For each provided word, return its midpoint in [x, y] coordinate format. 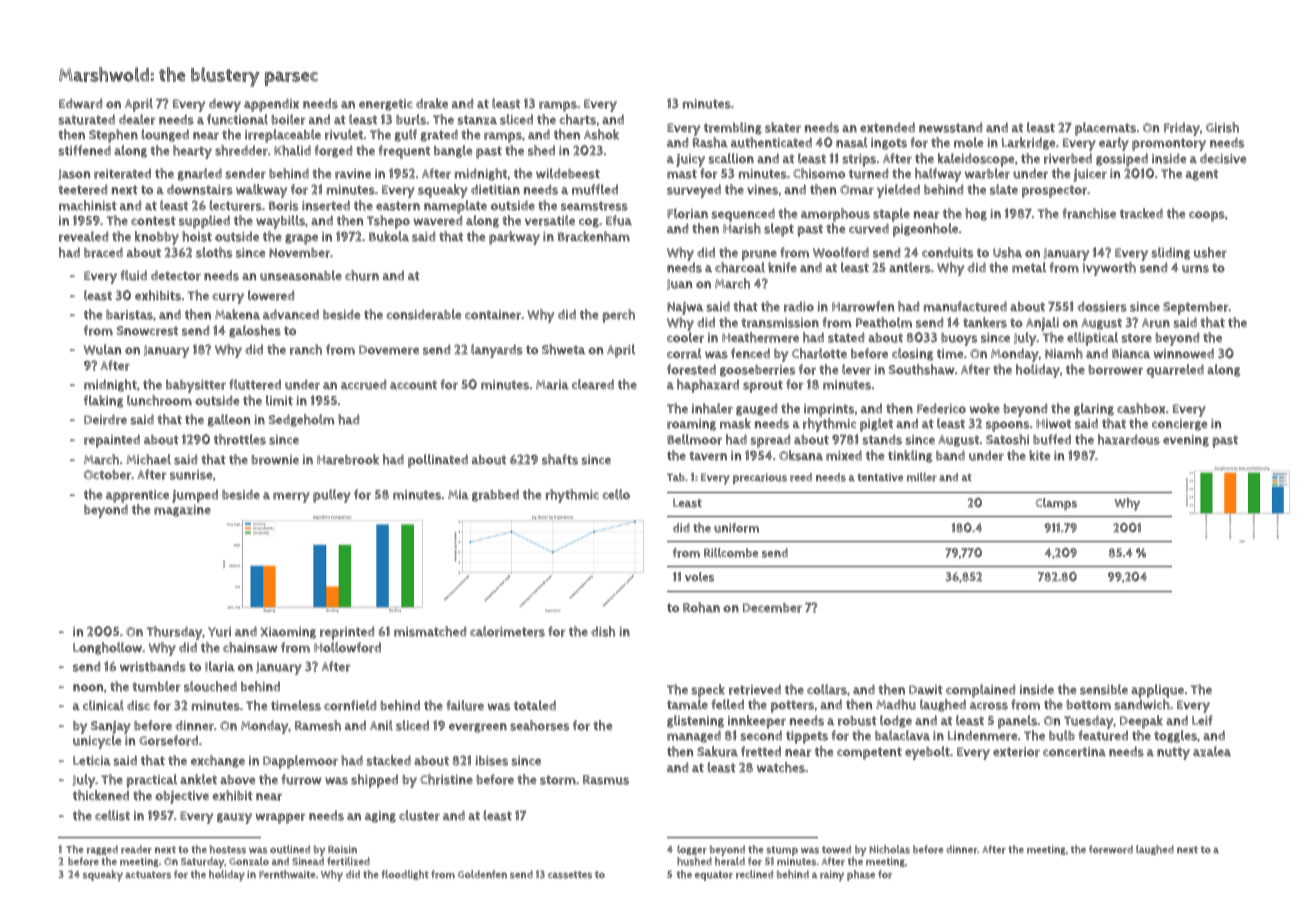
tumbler [156, 686]
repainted [112, 441]
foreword [1111, 849]
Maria [552, 385]
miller [922, 477]
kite [1040, 455]
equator [714, 876]
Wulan [102, 349]
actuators [148, 875]
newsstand [950, 127]
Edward [80, 103]
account [413, 385]
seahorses [539, 725]
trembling [733, 128]
